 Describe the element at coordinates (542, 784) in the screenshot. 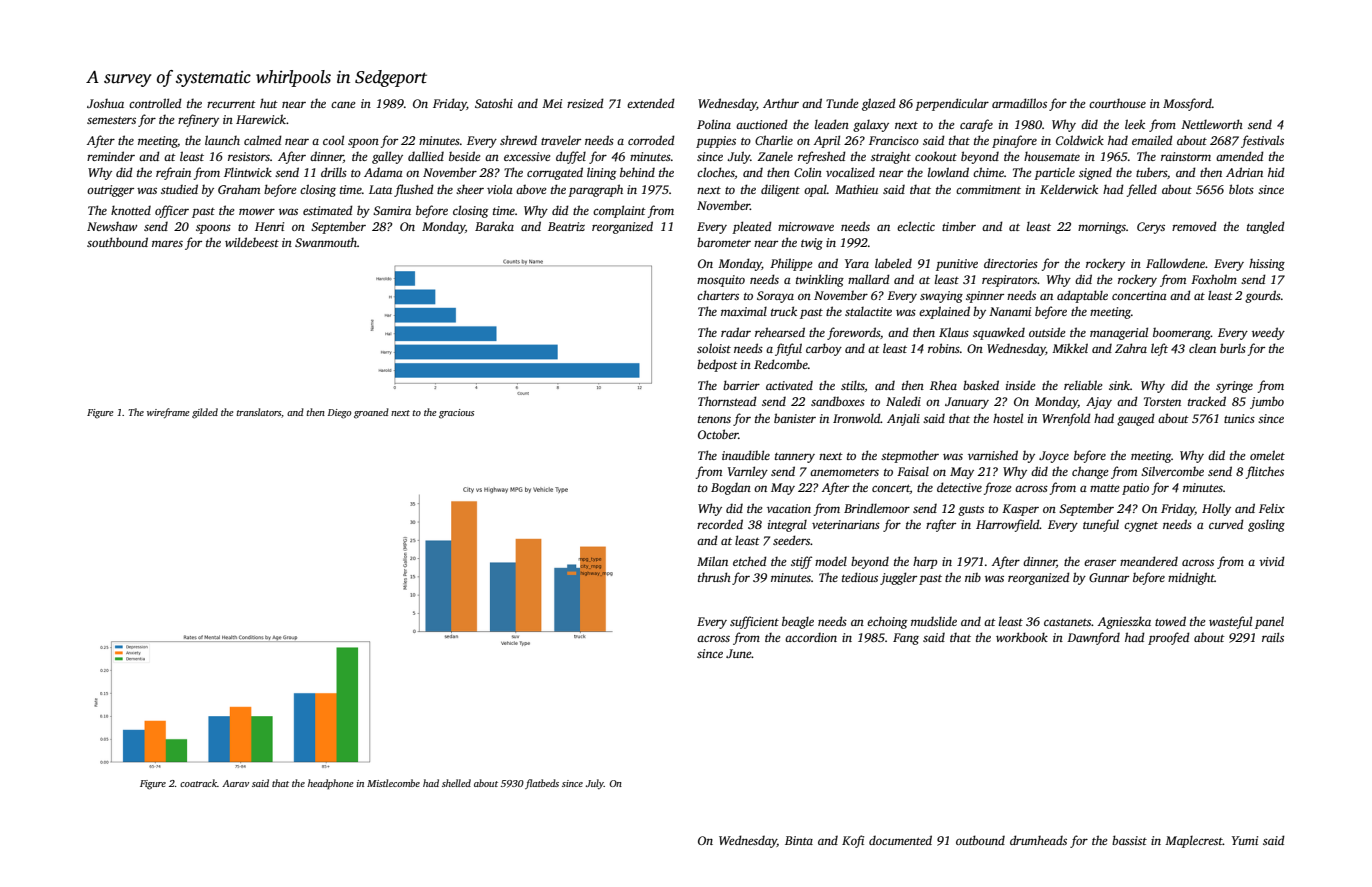

I see `flatbeds` at that location.
